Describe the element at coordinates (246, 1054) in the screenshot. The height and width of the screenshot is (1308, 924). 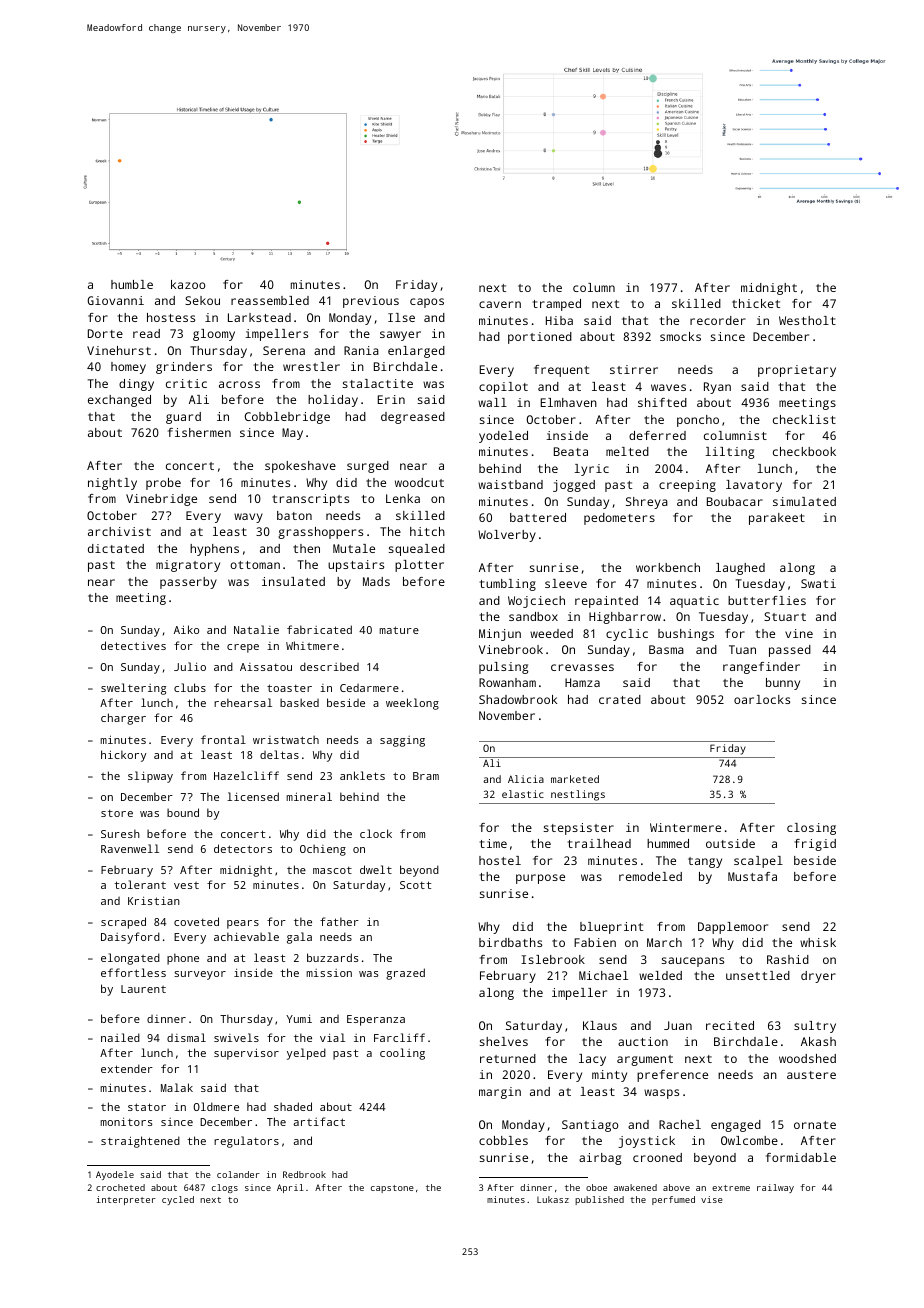
I see `supervisor` at that location.
